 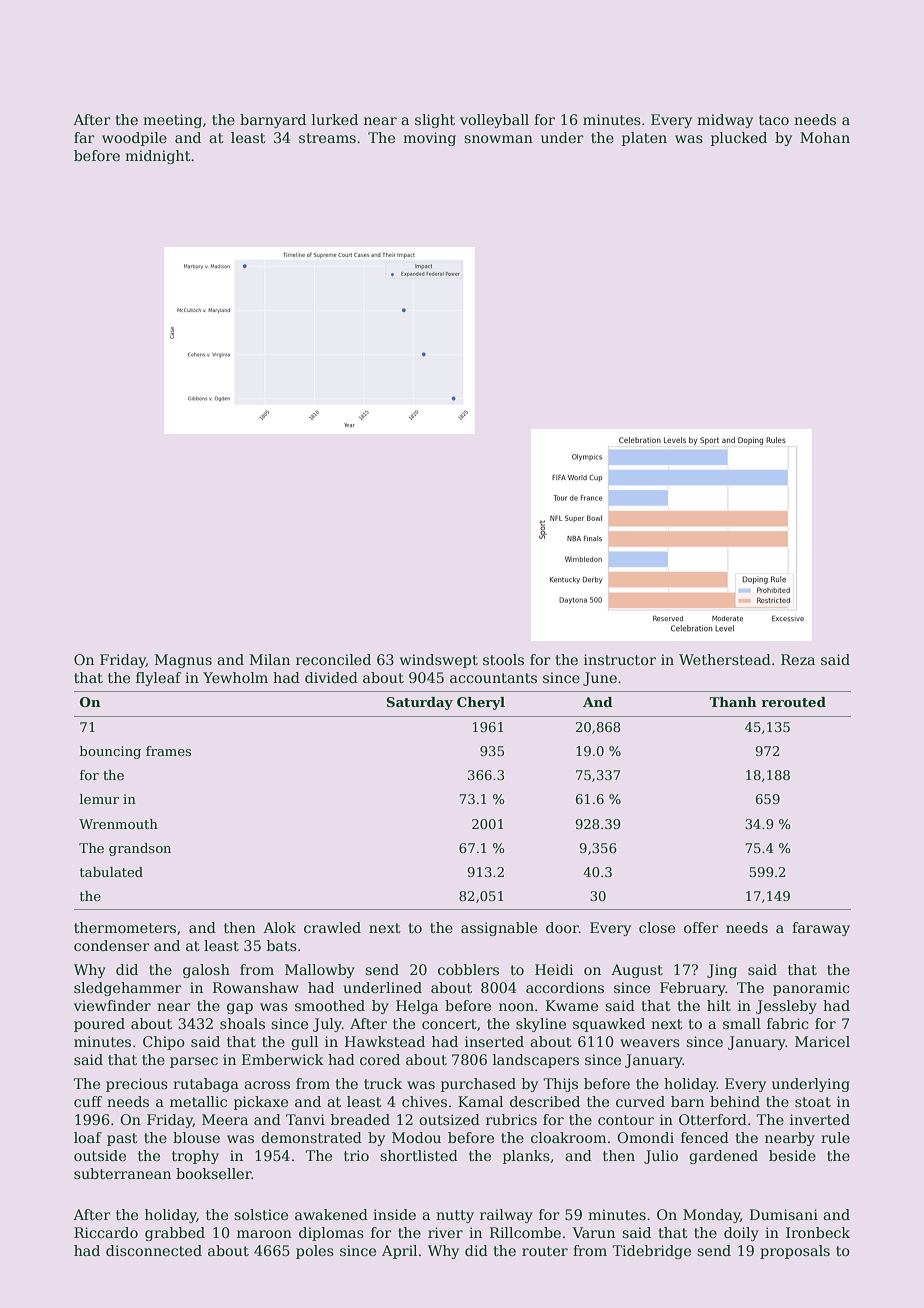 I want to click on assignable, so click(x=499, y=929).
